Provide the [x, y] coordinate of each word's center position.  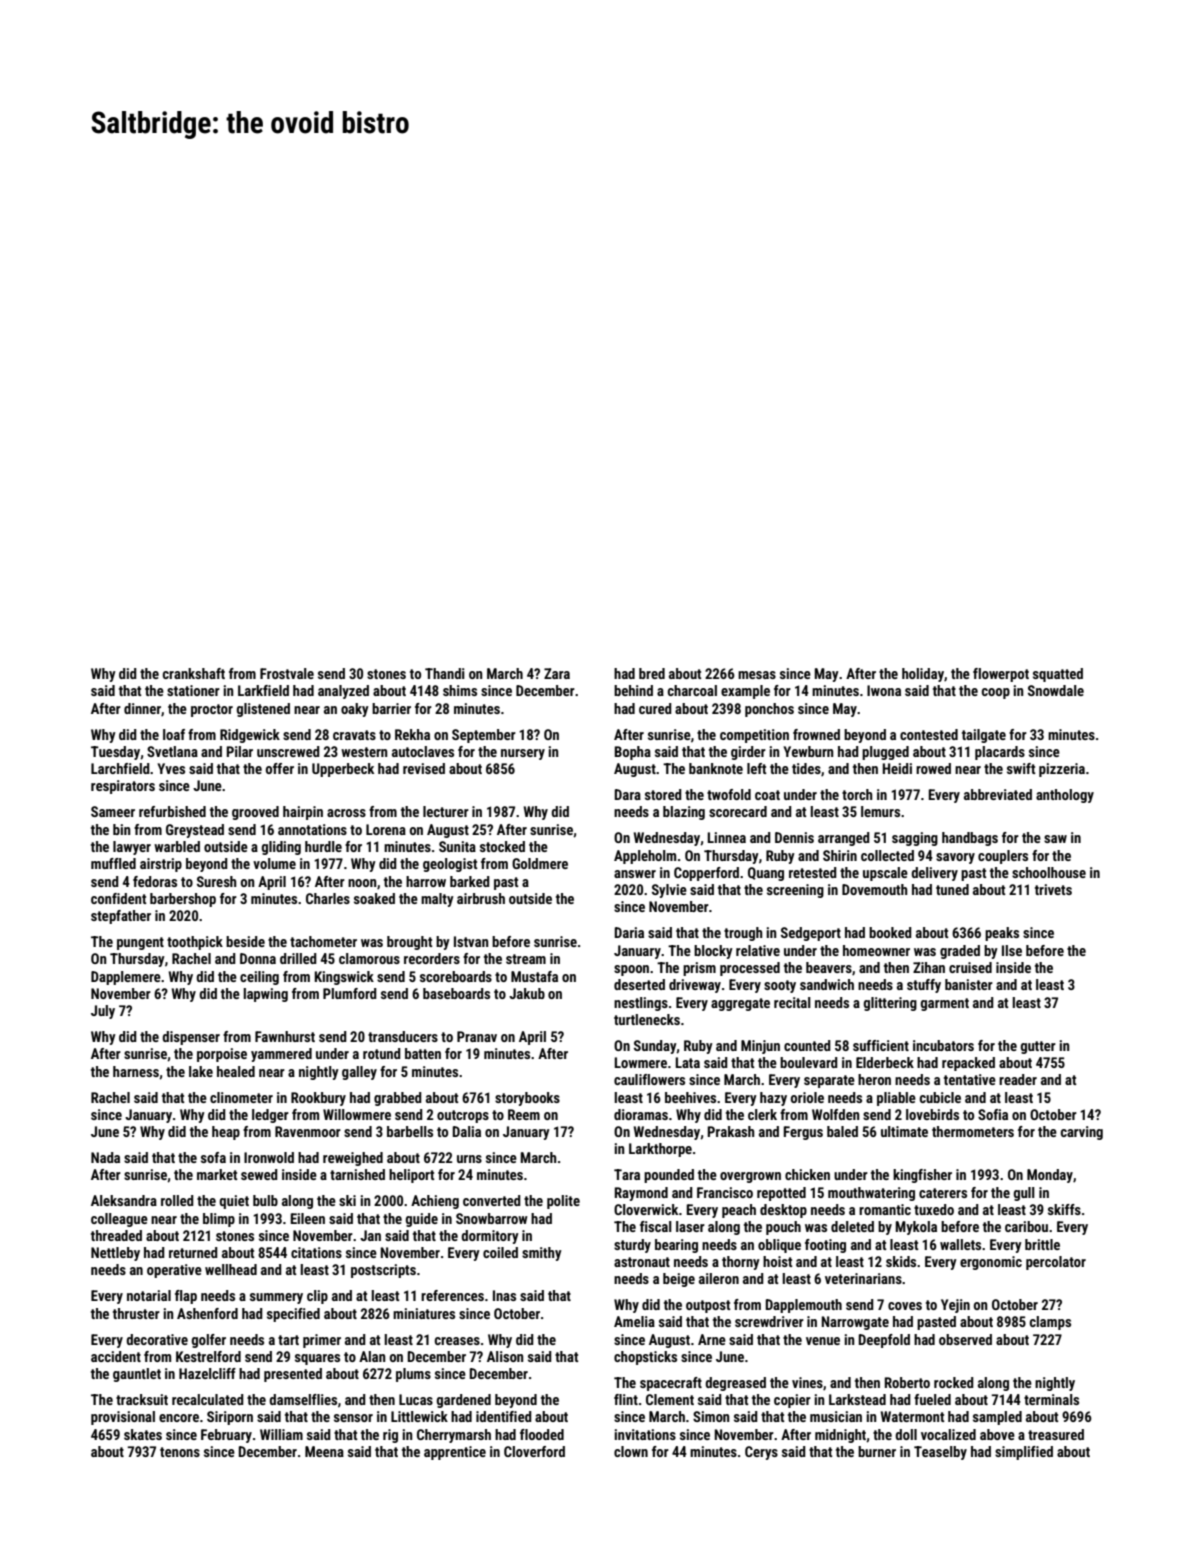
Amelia [634, 1321]
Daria [629, 932]
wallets [960, 1244]
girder [748, 753]
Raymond [641, 1194]
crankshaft [194, 673]
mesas [757, 675]
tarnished [357, 1174]
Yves [171, 768]
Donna [258, 958]
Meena [324, 1451]
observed [965, 1339]
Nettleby [115, 1254]
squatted [1058, 675]
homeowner [876, 950]
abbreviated [998, 794]
